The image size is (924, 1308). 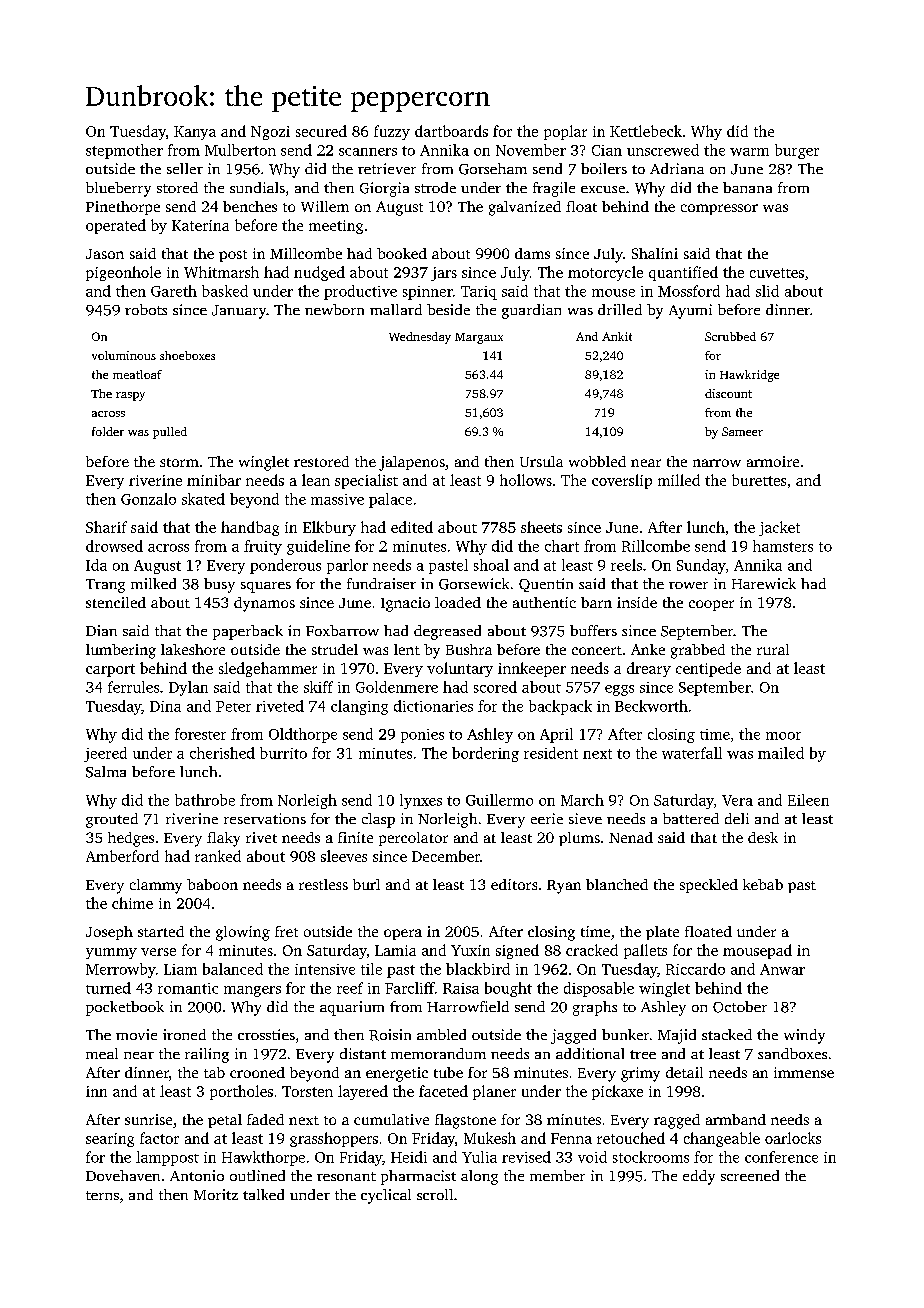 I want to click on Ankit, so click(x=617, y=336).
